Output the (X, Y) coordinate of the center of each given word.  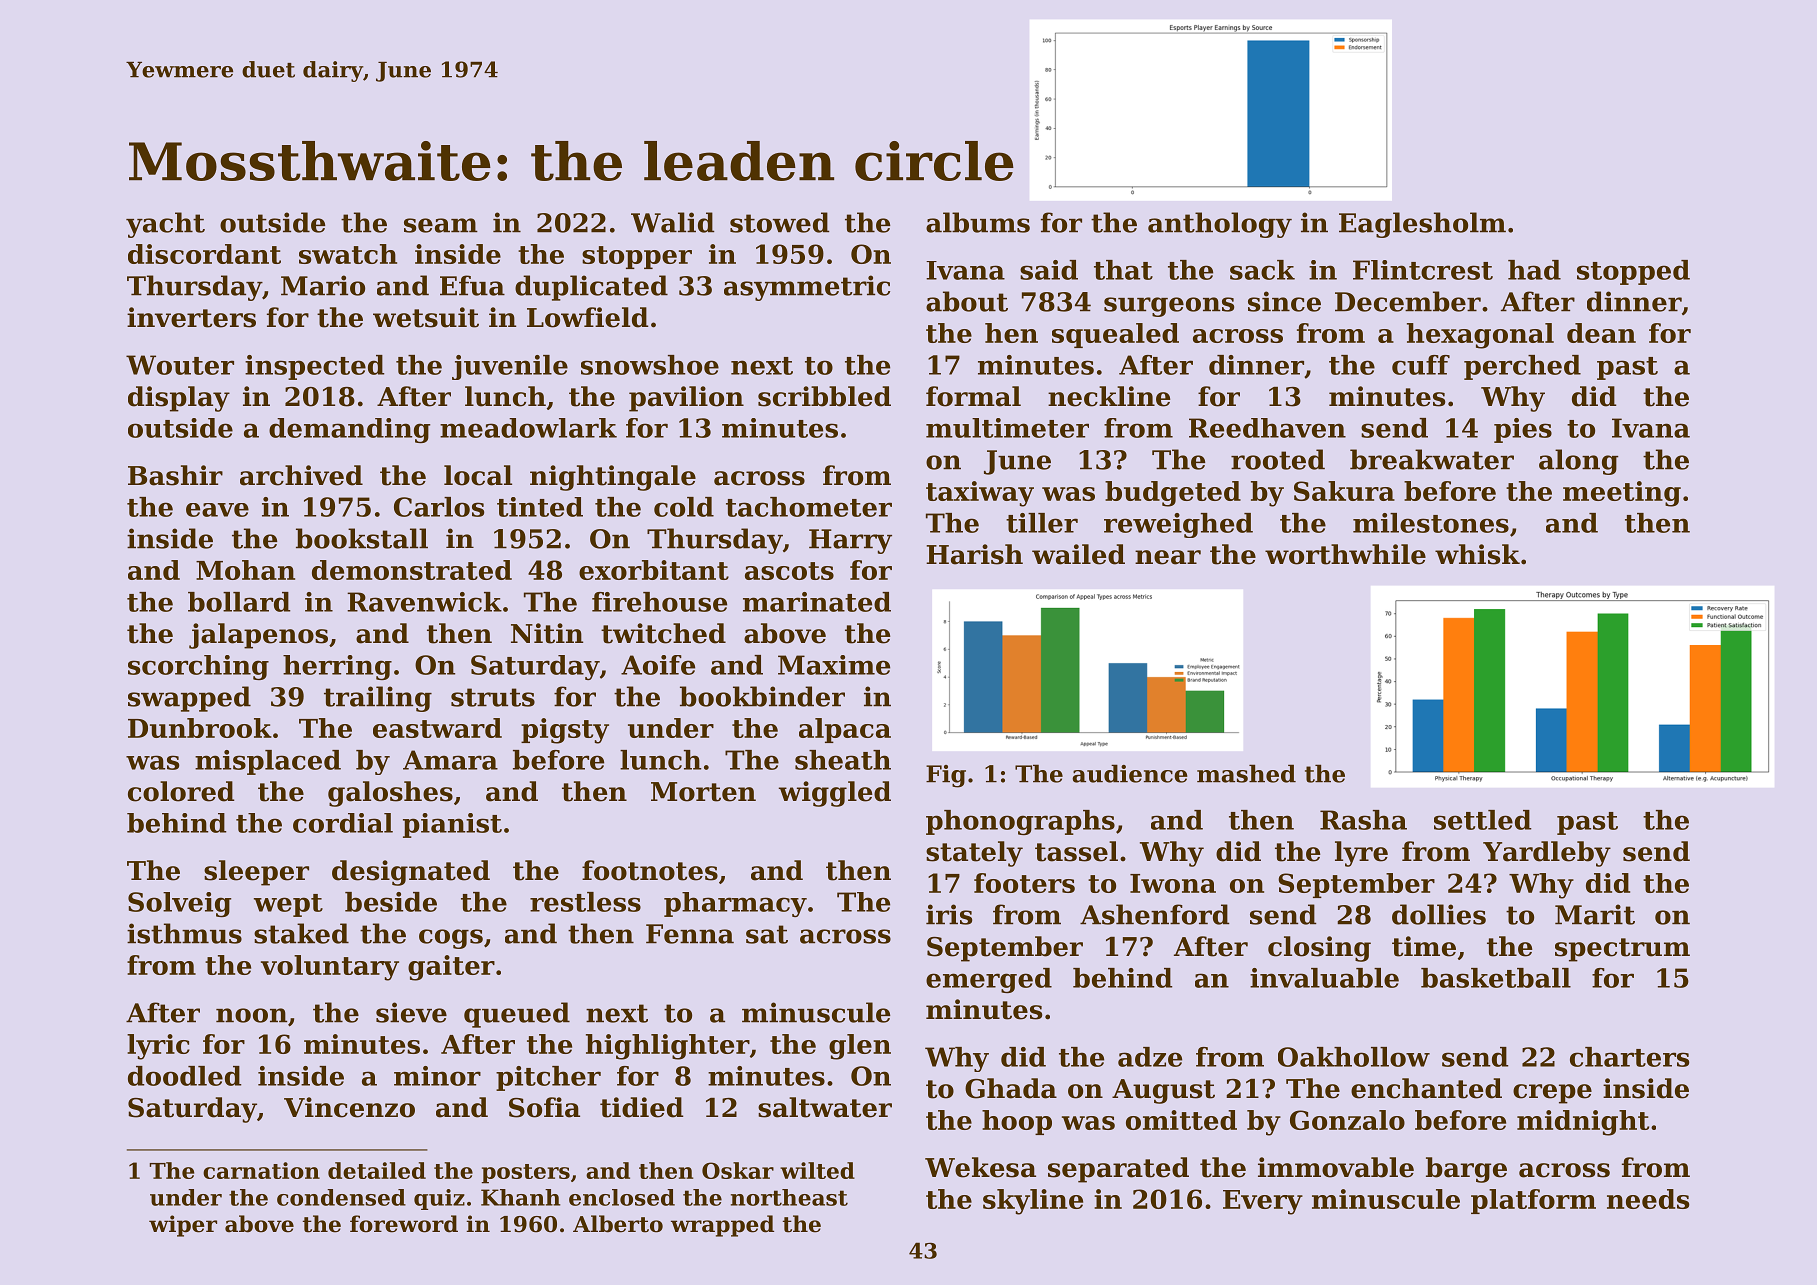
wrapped (722, 1226)
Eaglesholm (1422, 225)
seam (441, 225)
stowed (780, 222)
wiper (183, 1226)
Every (1263, 1202)
